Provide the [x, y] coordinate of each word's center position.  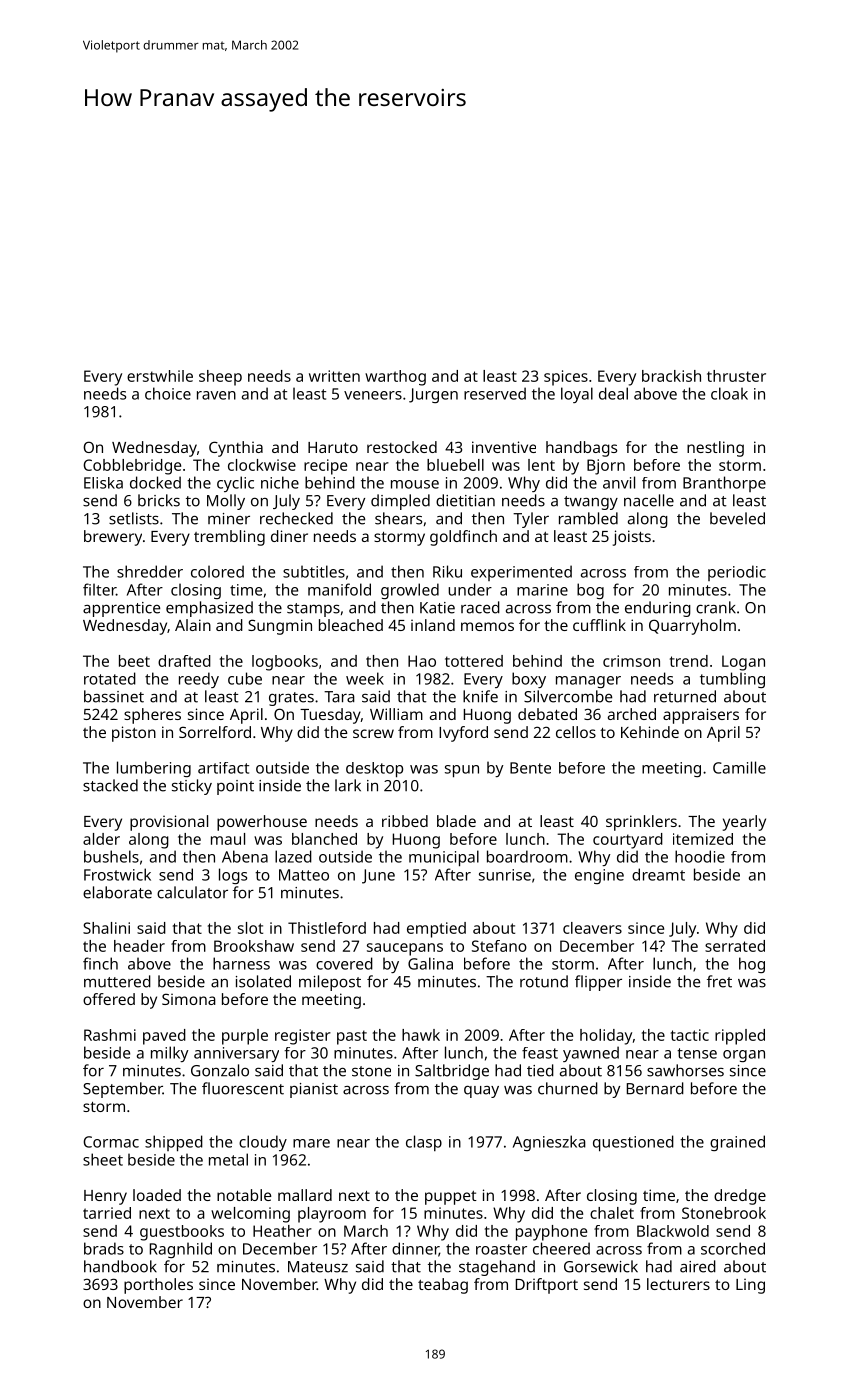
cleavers [592, 928]
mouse [415, 484]
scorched [733, 1248]
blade [456, 821]
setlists [134, 518]
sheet [103, 1159]
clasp [424, 1143]
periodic [737, 573]
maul [228, 839]
